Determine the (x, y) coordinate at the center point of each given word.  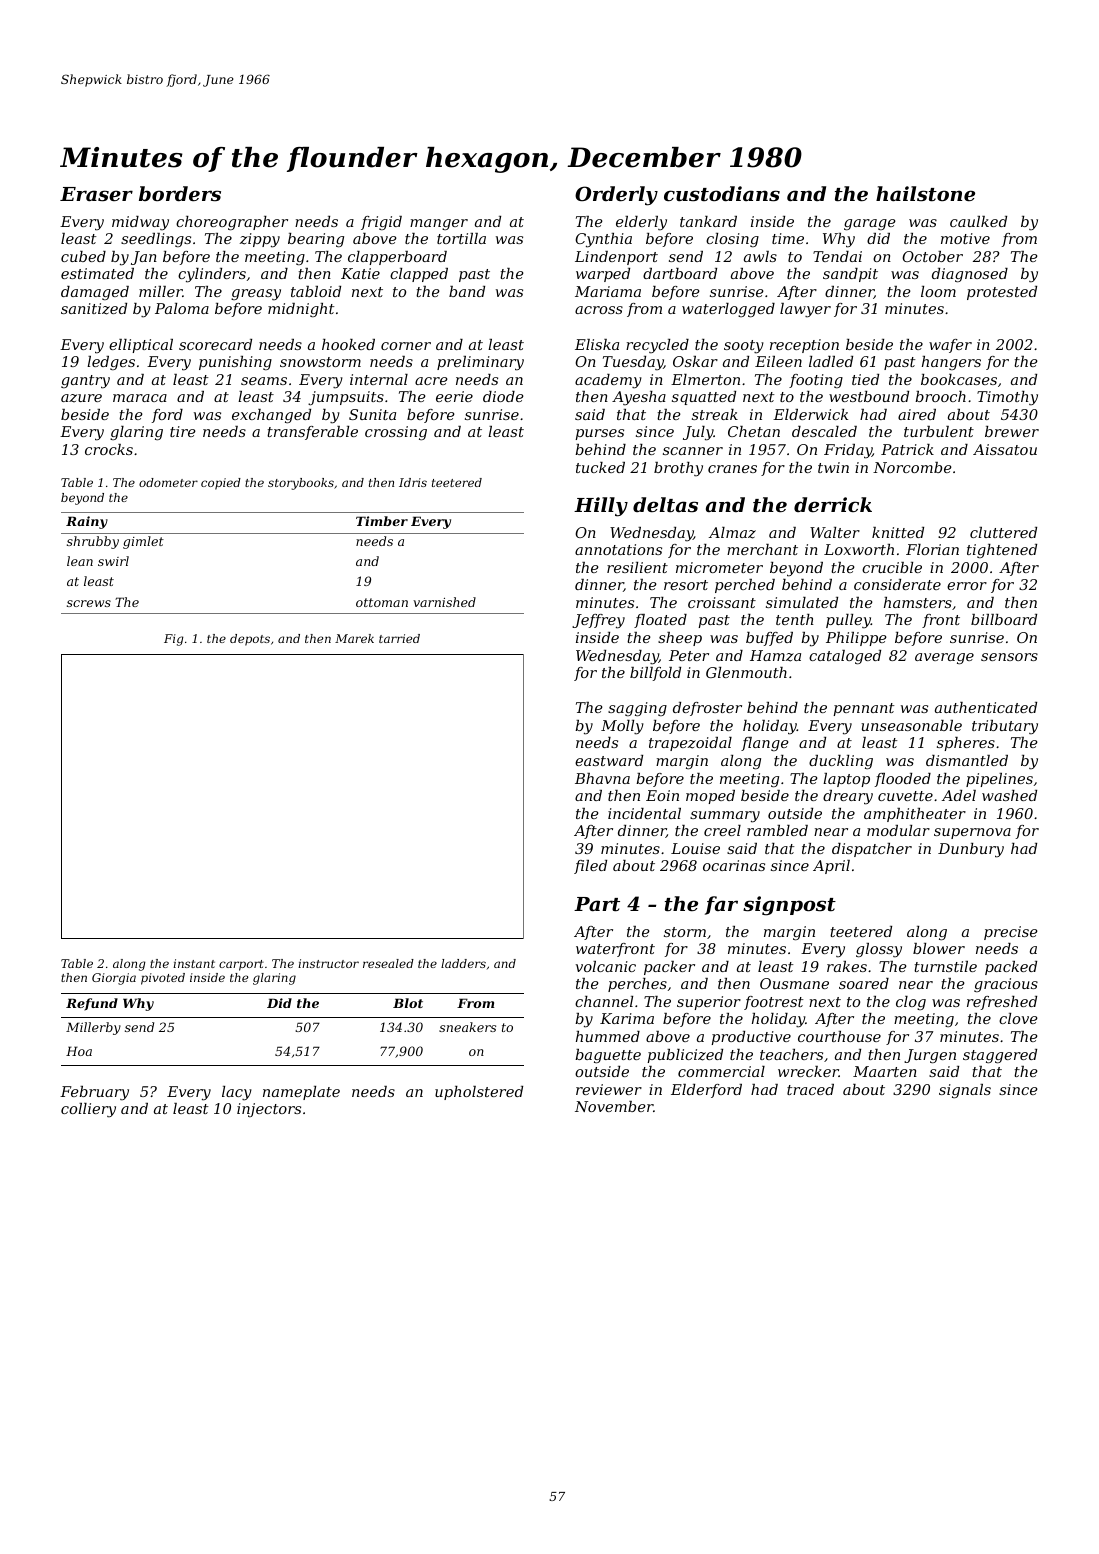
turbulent (939, 431)
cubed (83, 256)
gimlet (143, 542)
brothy (678, 469)
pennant (864, 709)
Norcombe (912, 467)
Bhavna (602, 778)
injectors (269, 1110)
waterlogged (728, 310)
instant (194, 963)
